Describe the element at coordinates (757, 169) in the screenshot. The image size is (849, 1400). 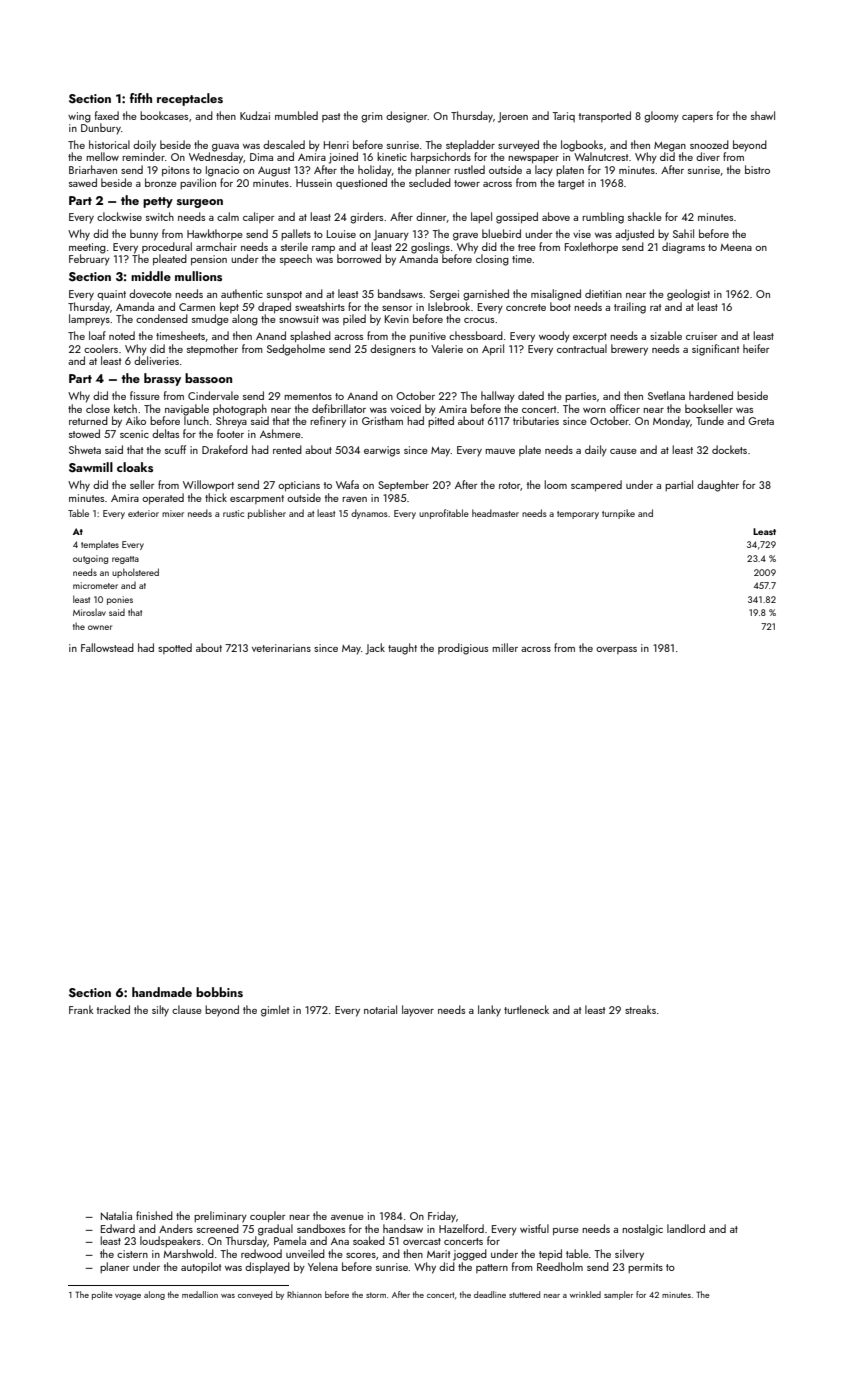
I see `bistro` at that location.
